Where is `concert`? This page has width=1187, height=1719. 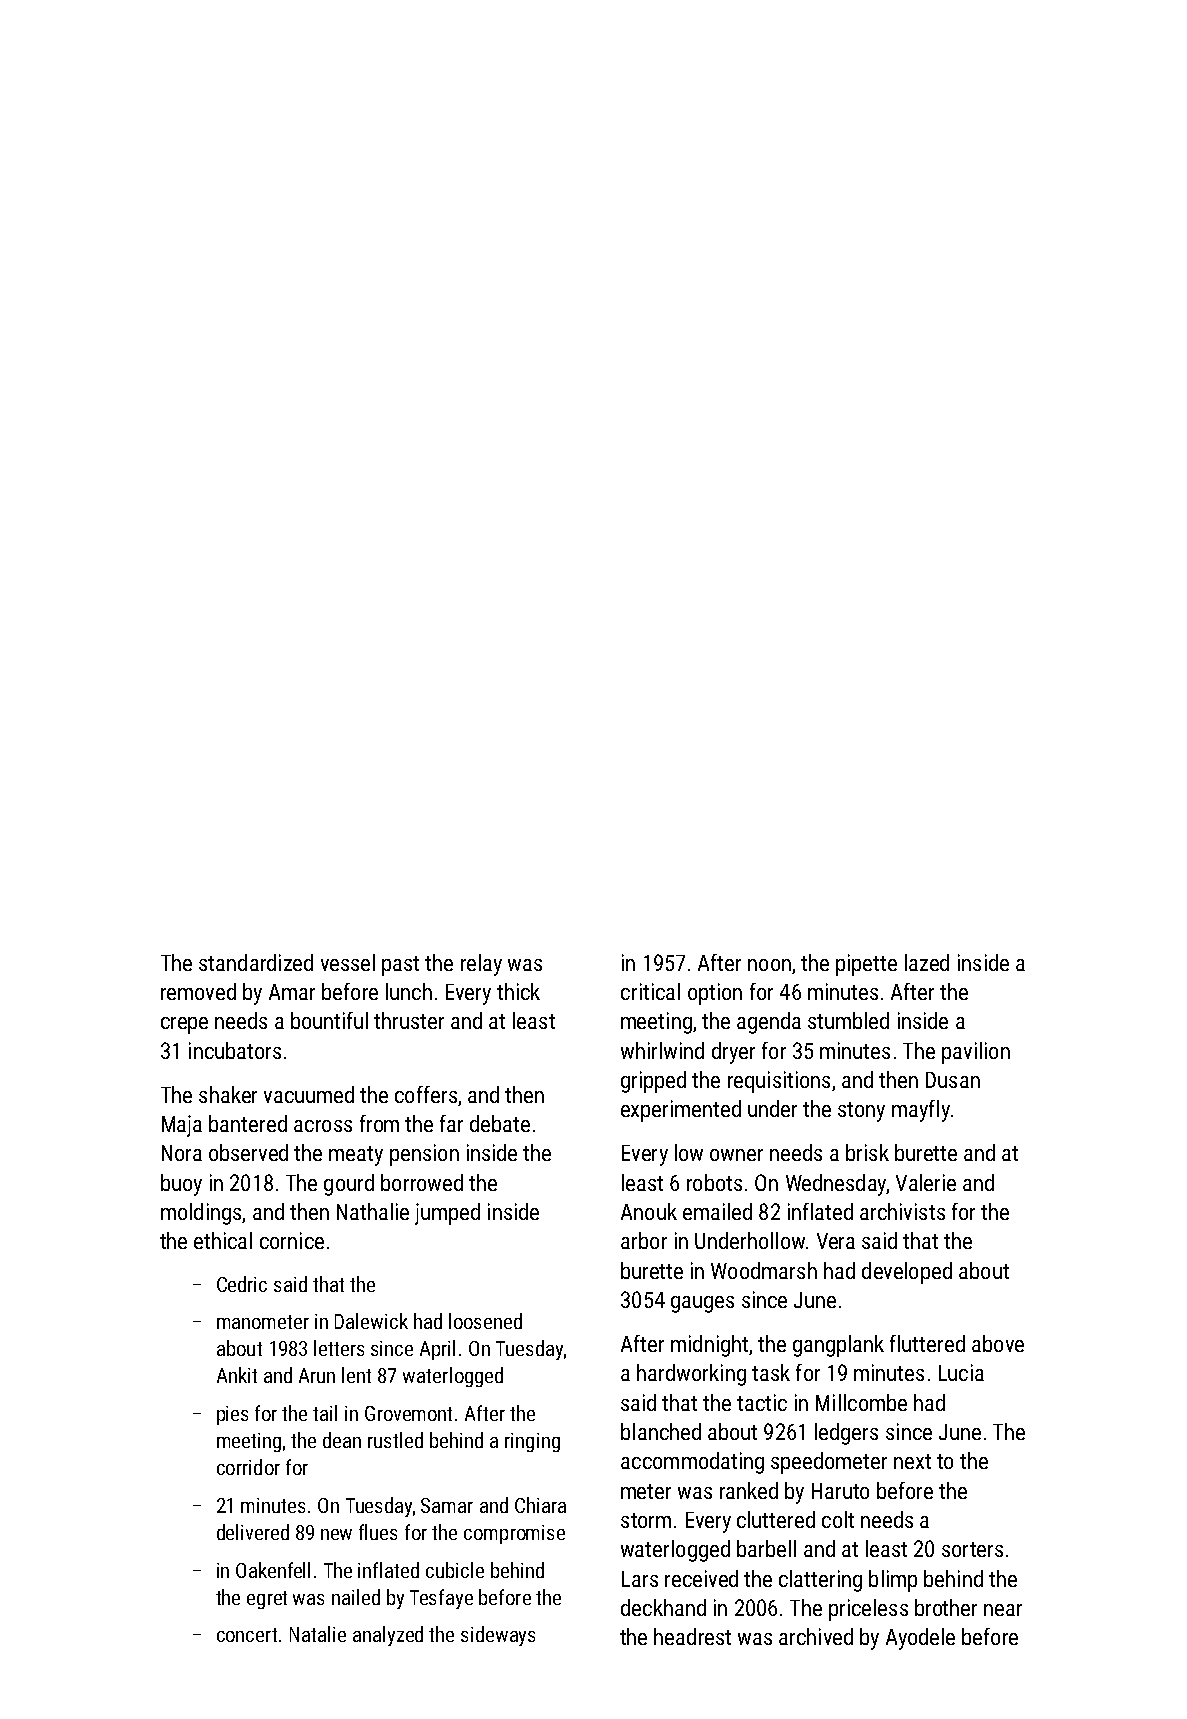
concert is located at coordinates (247, 1635).
